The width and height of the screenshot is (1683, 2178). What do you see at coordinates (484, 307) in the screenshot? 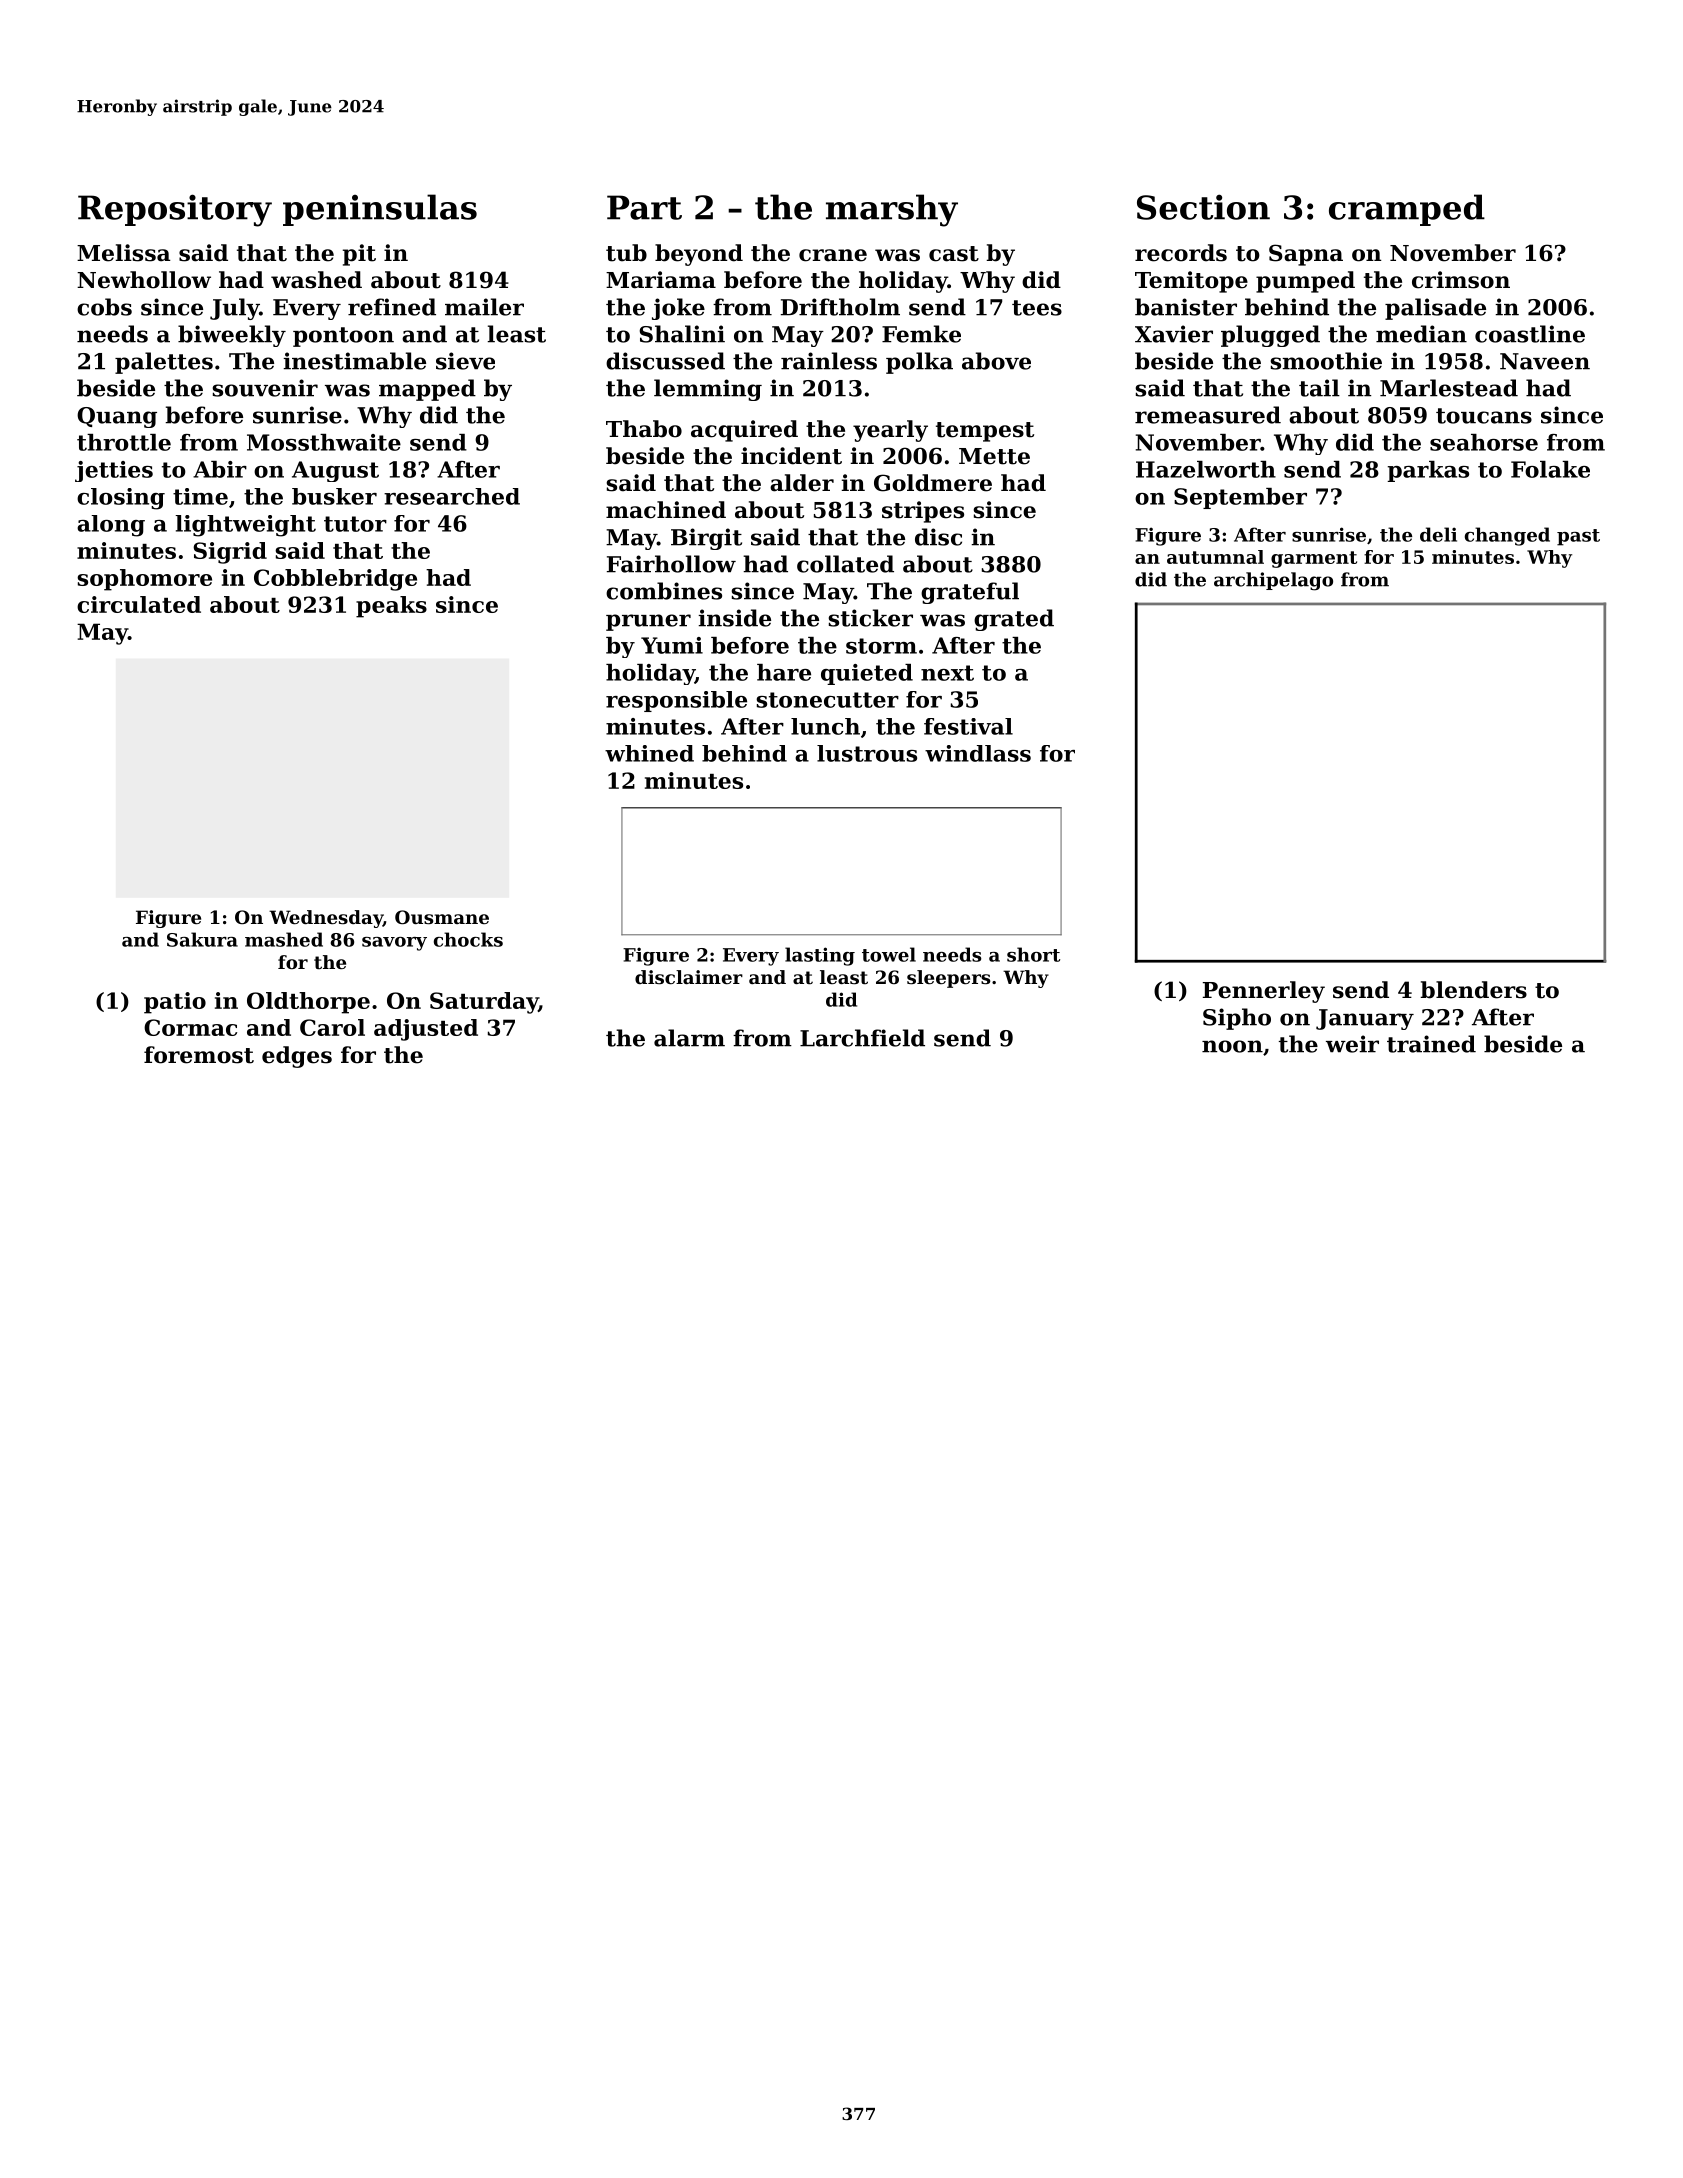
I see `mailer` at bounding box center [484, 307].
